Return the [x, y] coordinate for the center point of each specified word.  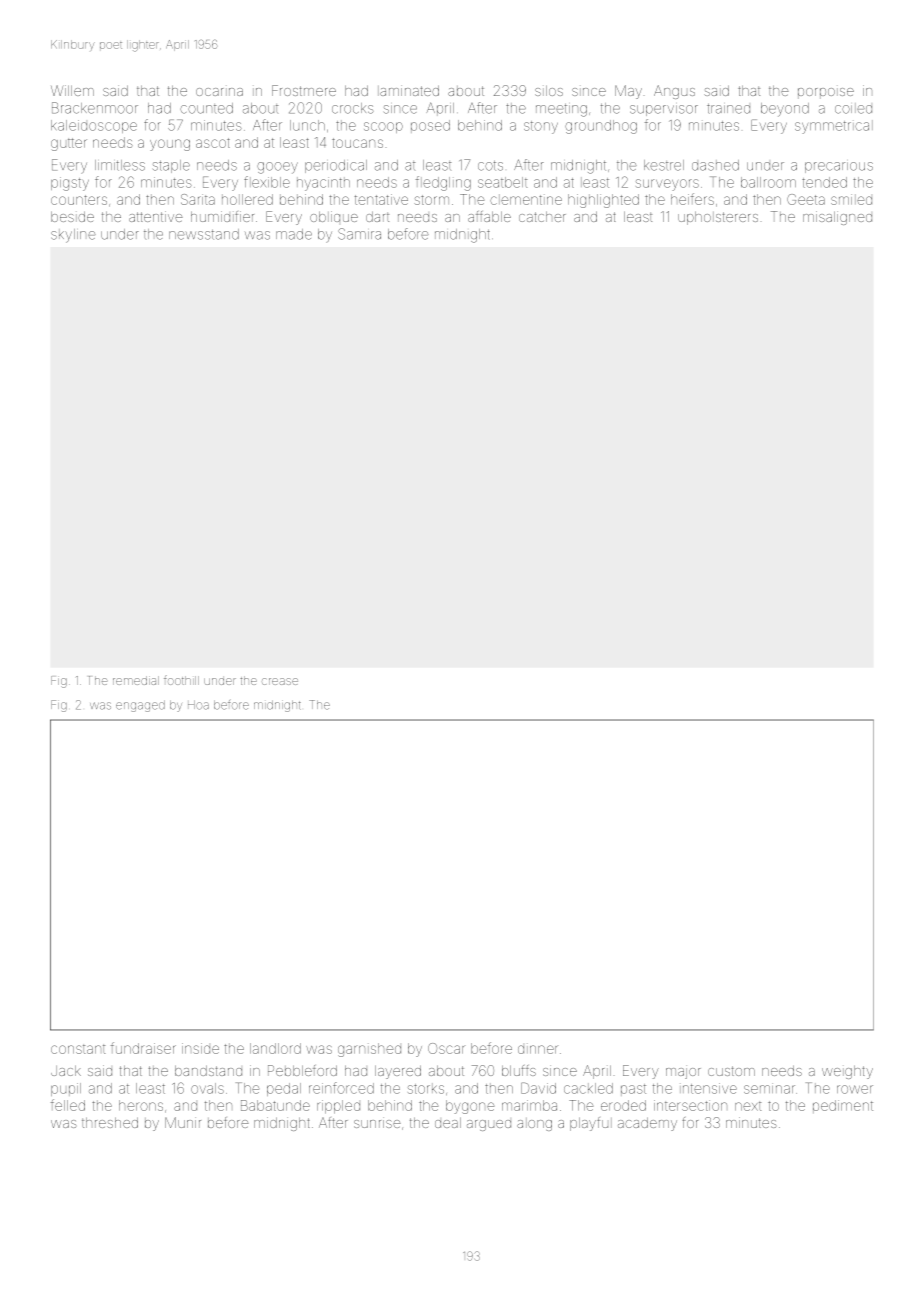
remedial [136, 680]
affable [489, 216]
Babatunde [275, 1105]
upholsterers [718, 218]
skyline [73, 236]
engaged [140, 706]
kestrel [664, 165]
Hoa [198, 705]
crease [280, 681]
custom [731, 1071]
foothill [181, 680]
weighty [847, 1072]
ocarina [219, 92]
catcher [542, 217]
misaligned [837, 218]
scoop [383, 127]
